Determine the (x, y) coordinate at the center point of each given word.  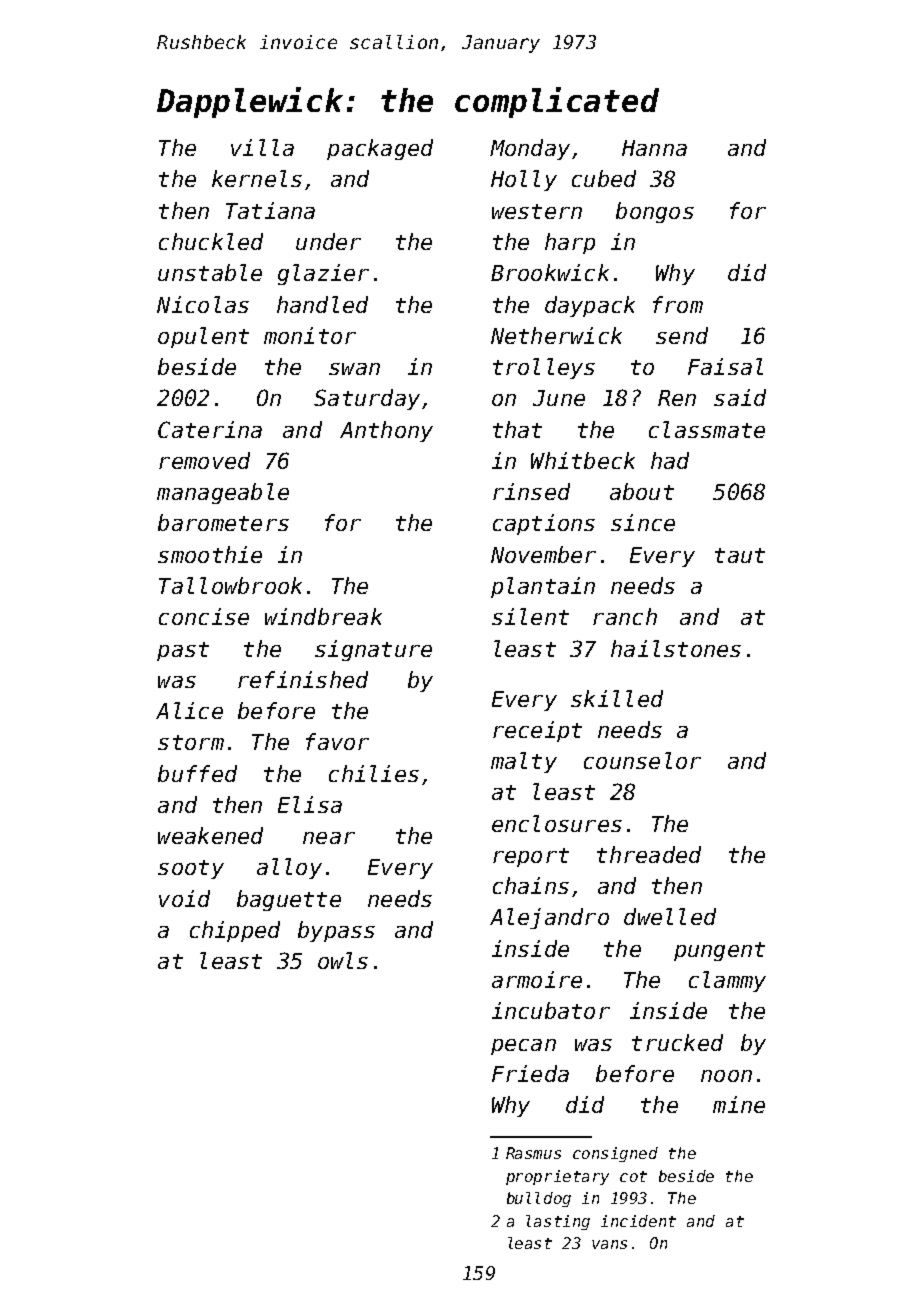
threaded (649, 854)
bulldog (539, 1199)
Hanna (654, 148)
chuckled (211, 241)
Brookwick (550, 272)
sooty (191, 869)
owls (343, 960)
